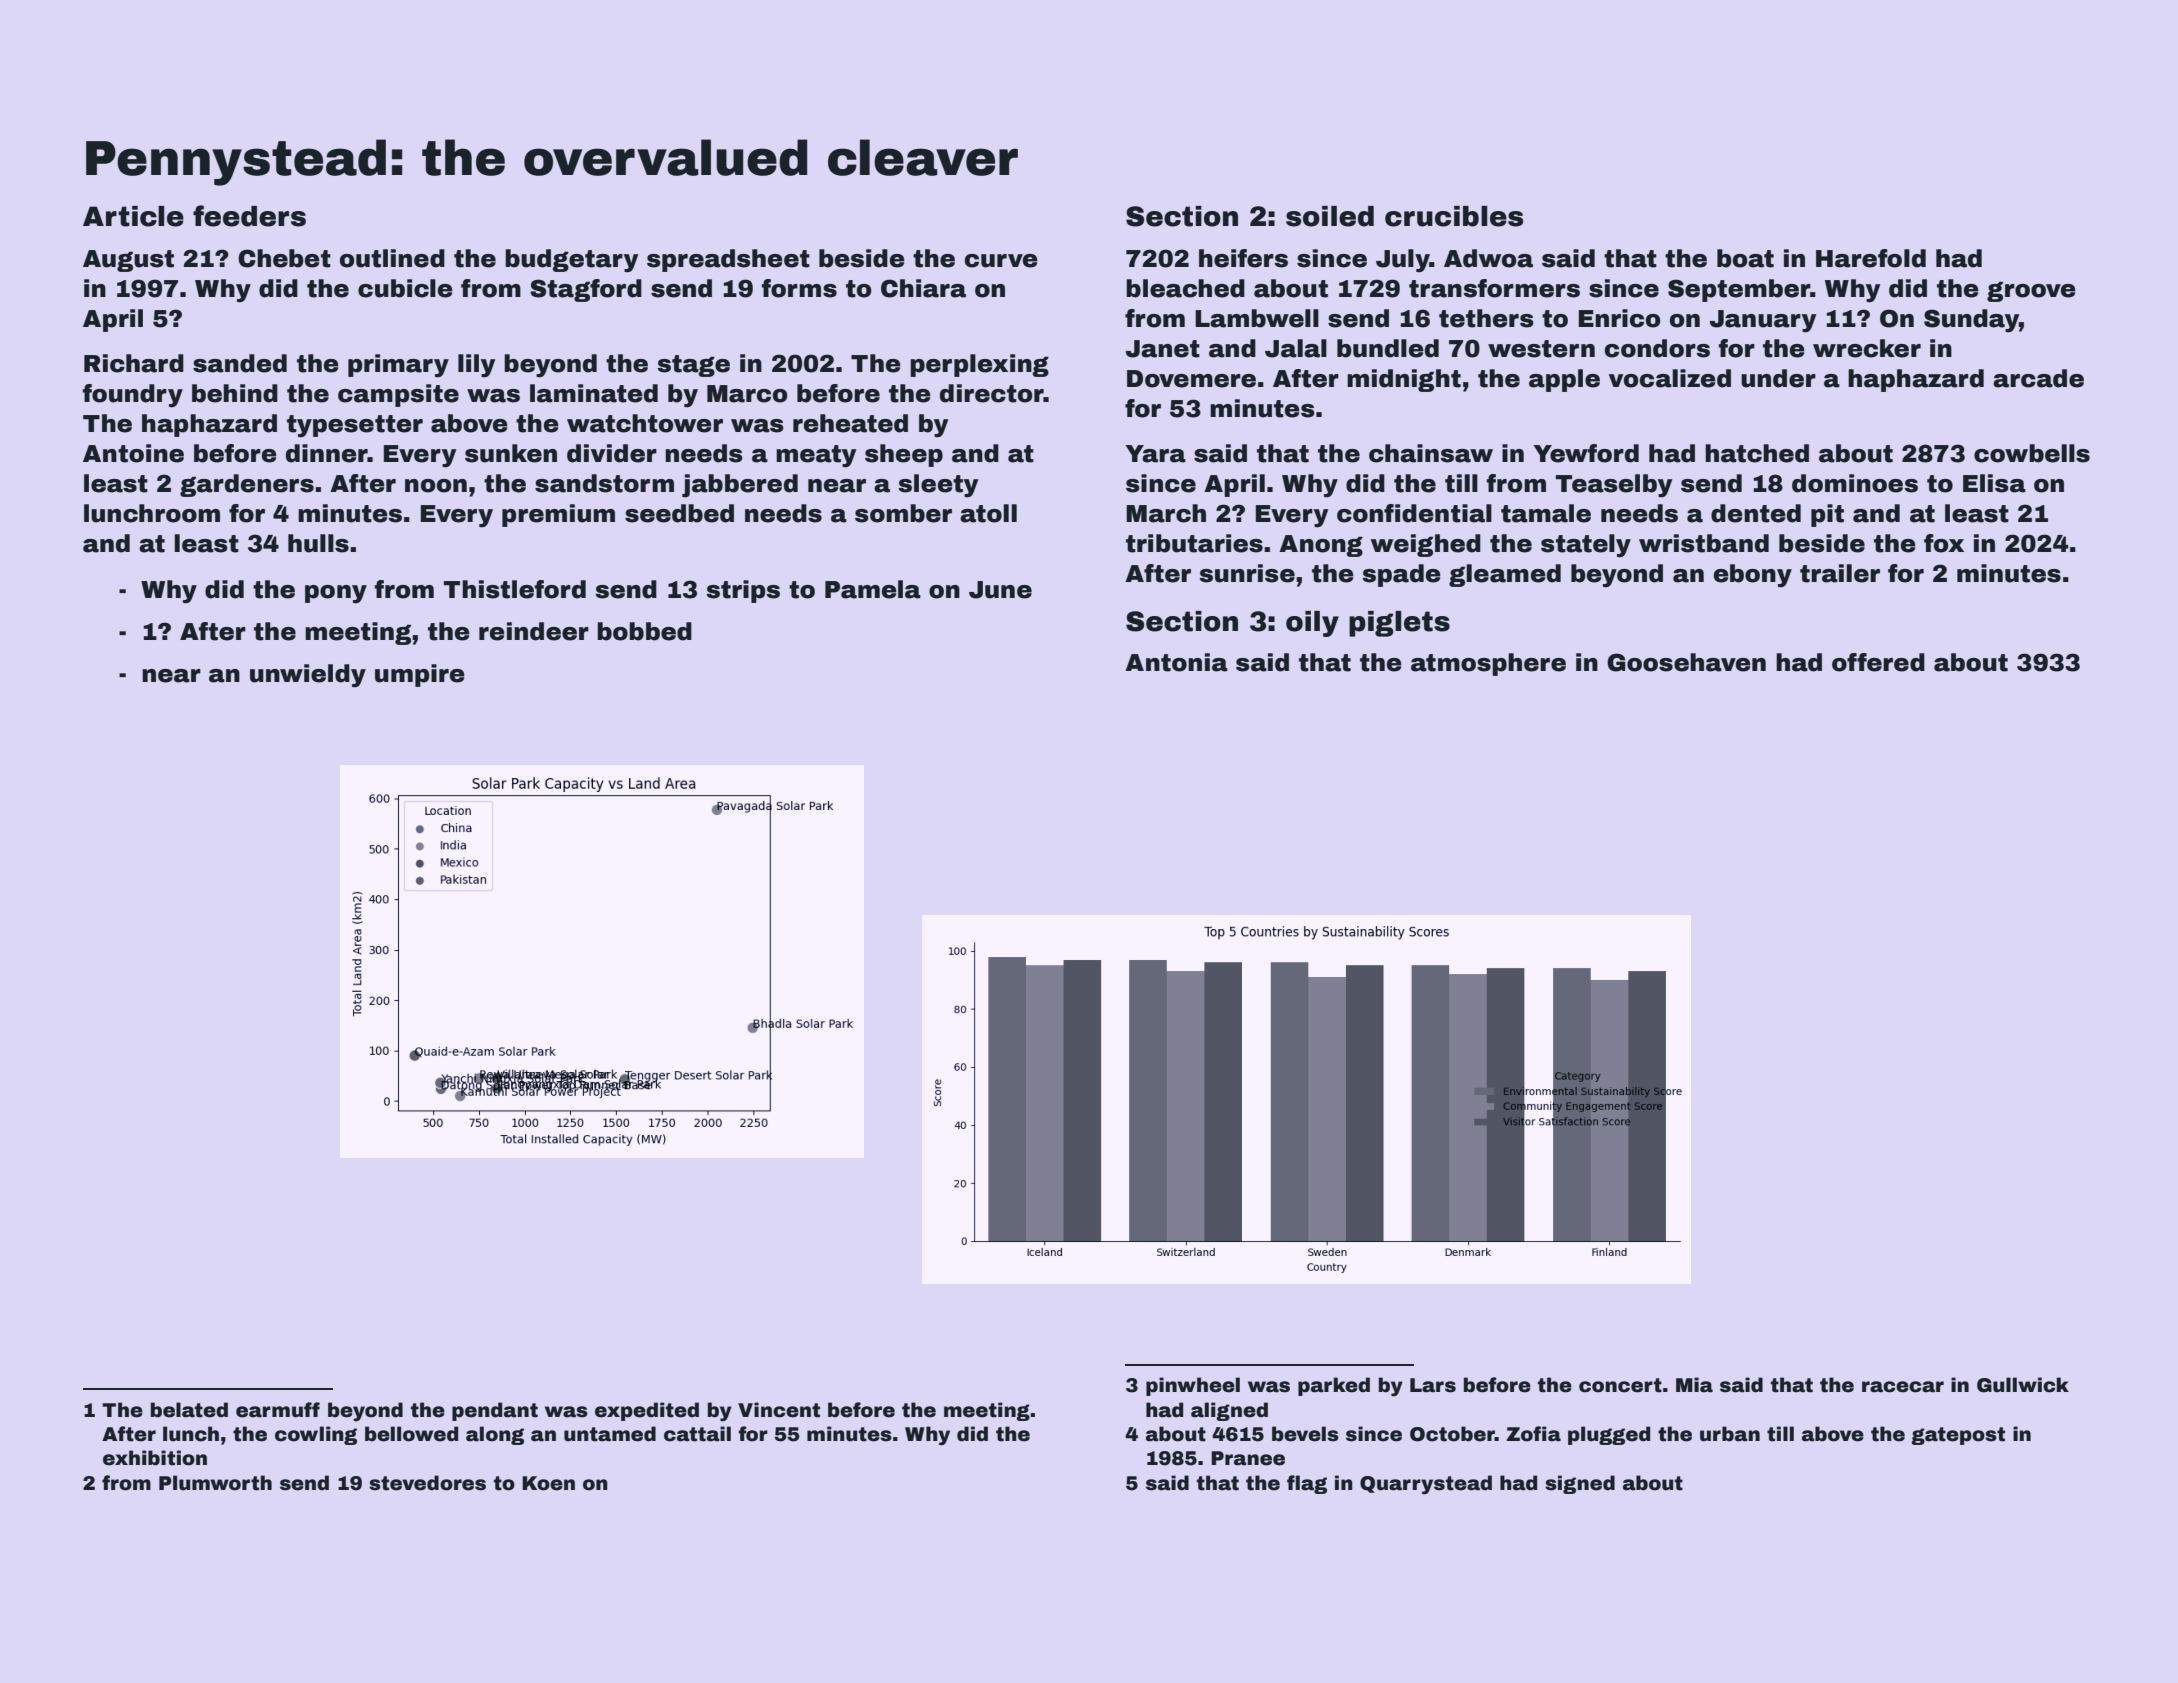  What do you see at coordinates (1958, 1436) in the page?
I see `gatepost` at bounding box center [1958, 1436].
